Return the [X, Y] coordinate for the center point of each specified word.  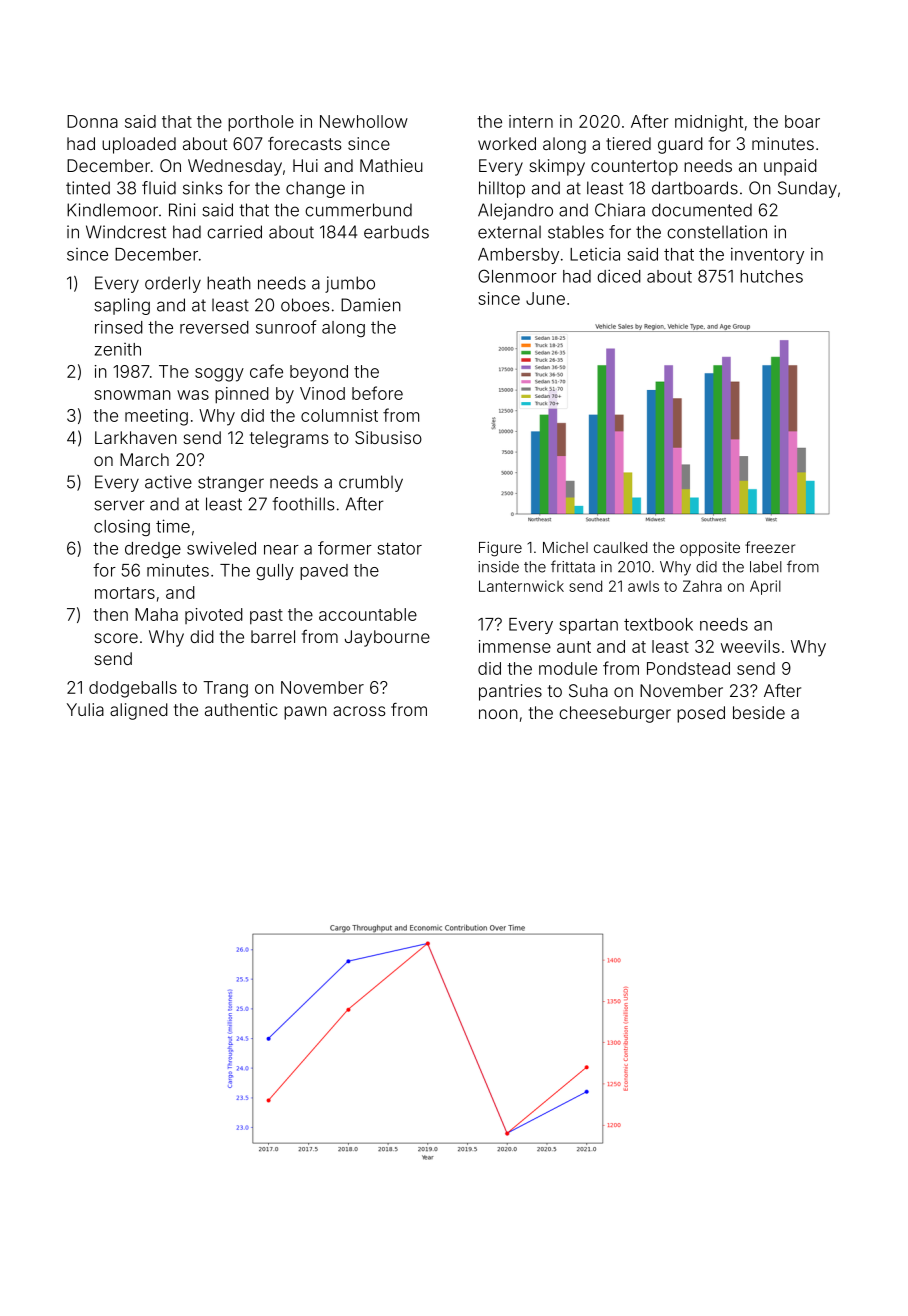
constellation [717, 232]
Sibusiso [388, 437]
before [377, 393]
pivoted [214, 616]
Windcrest [126, 232]
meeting [156, 417]
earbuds [396, 232]
